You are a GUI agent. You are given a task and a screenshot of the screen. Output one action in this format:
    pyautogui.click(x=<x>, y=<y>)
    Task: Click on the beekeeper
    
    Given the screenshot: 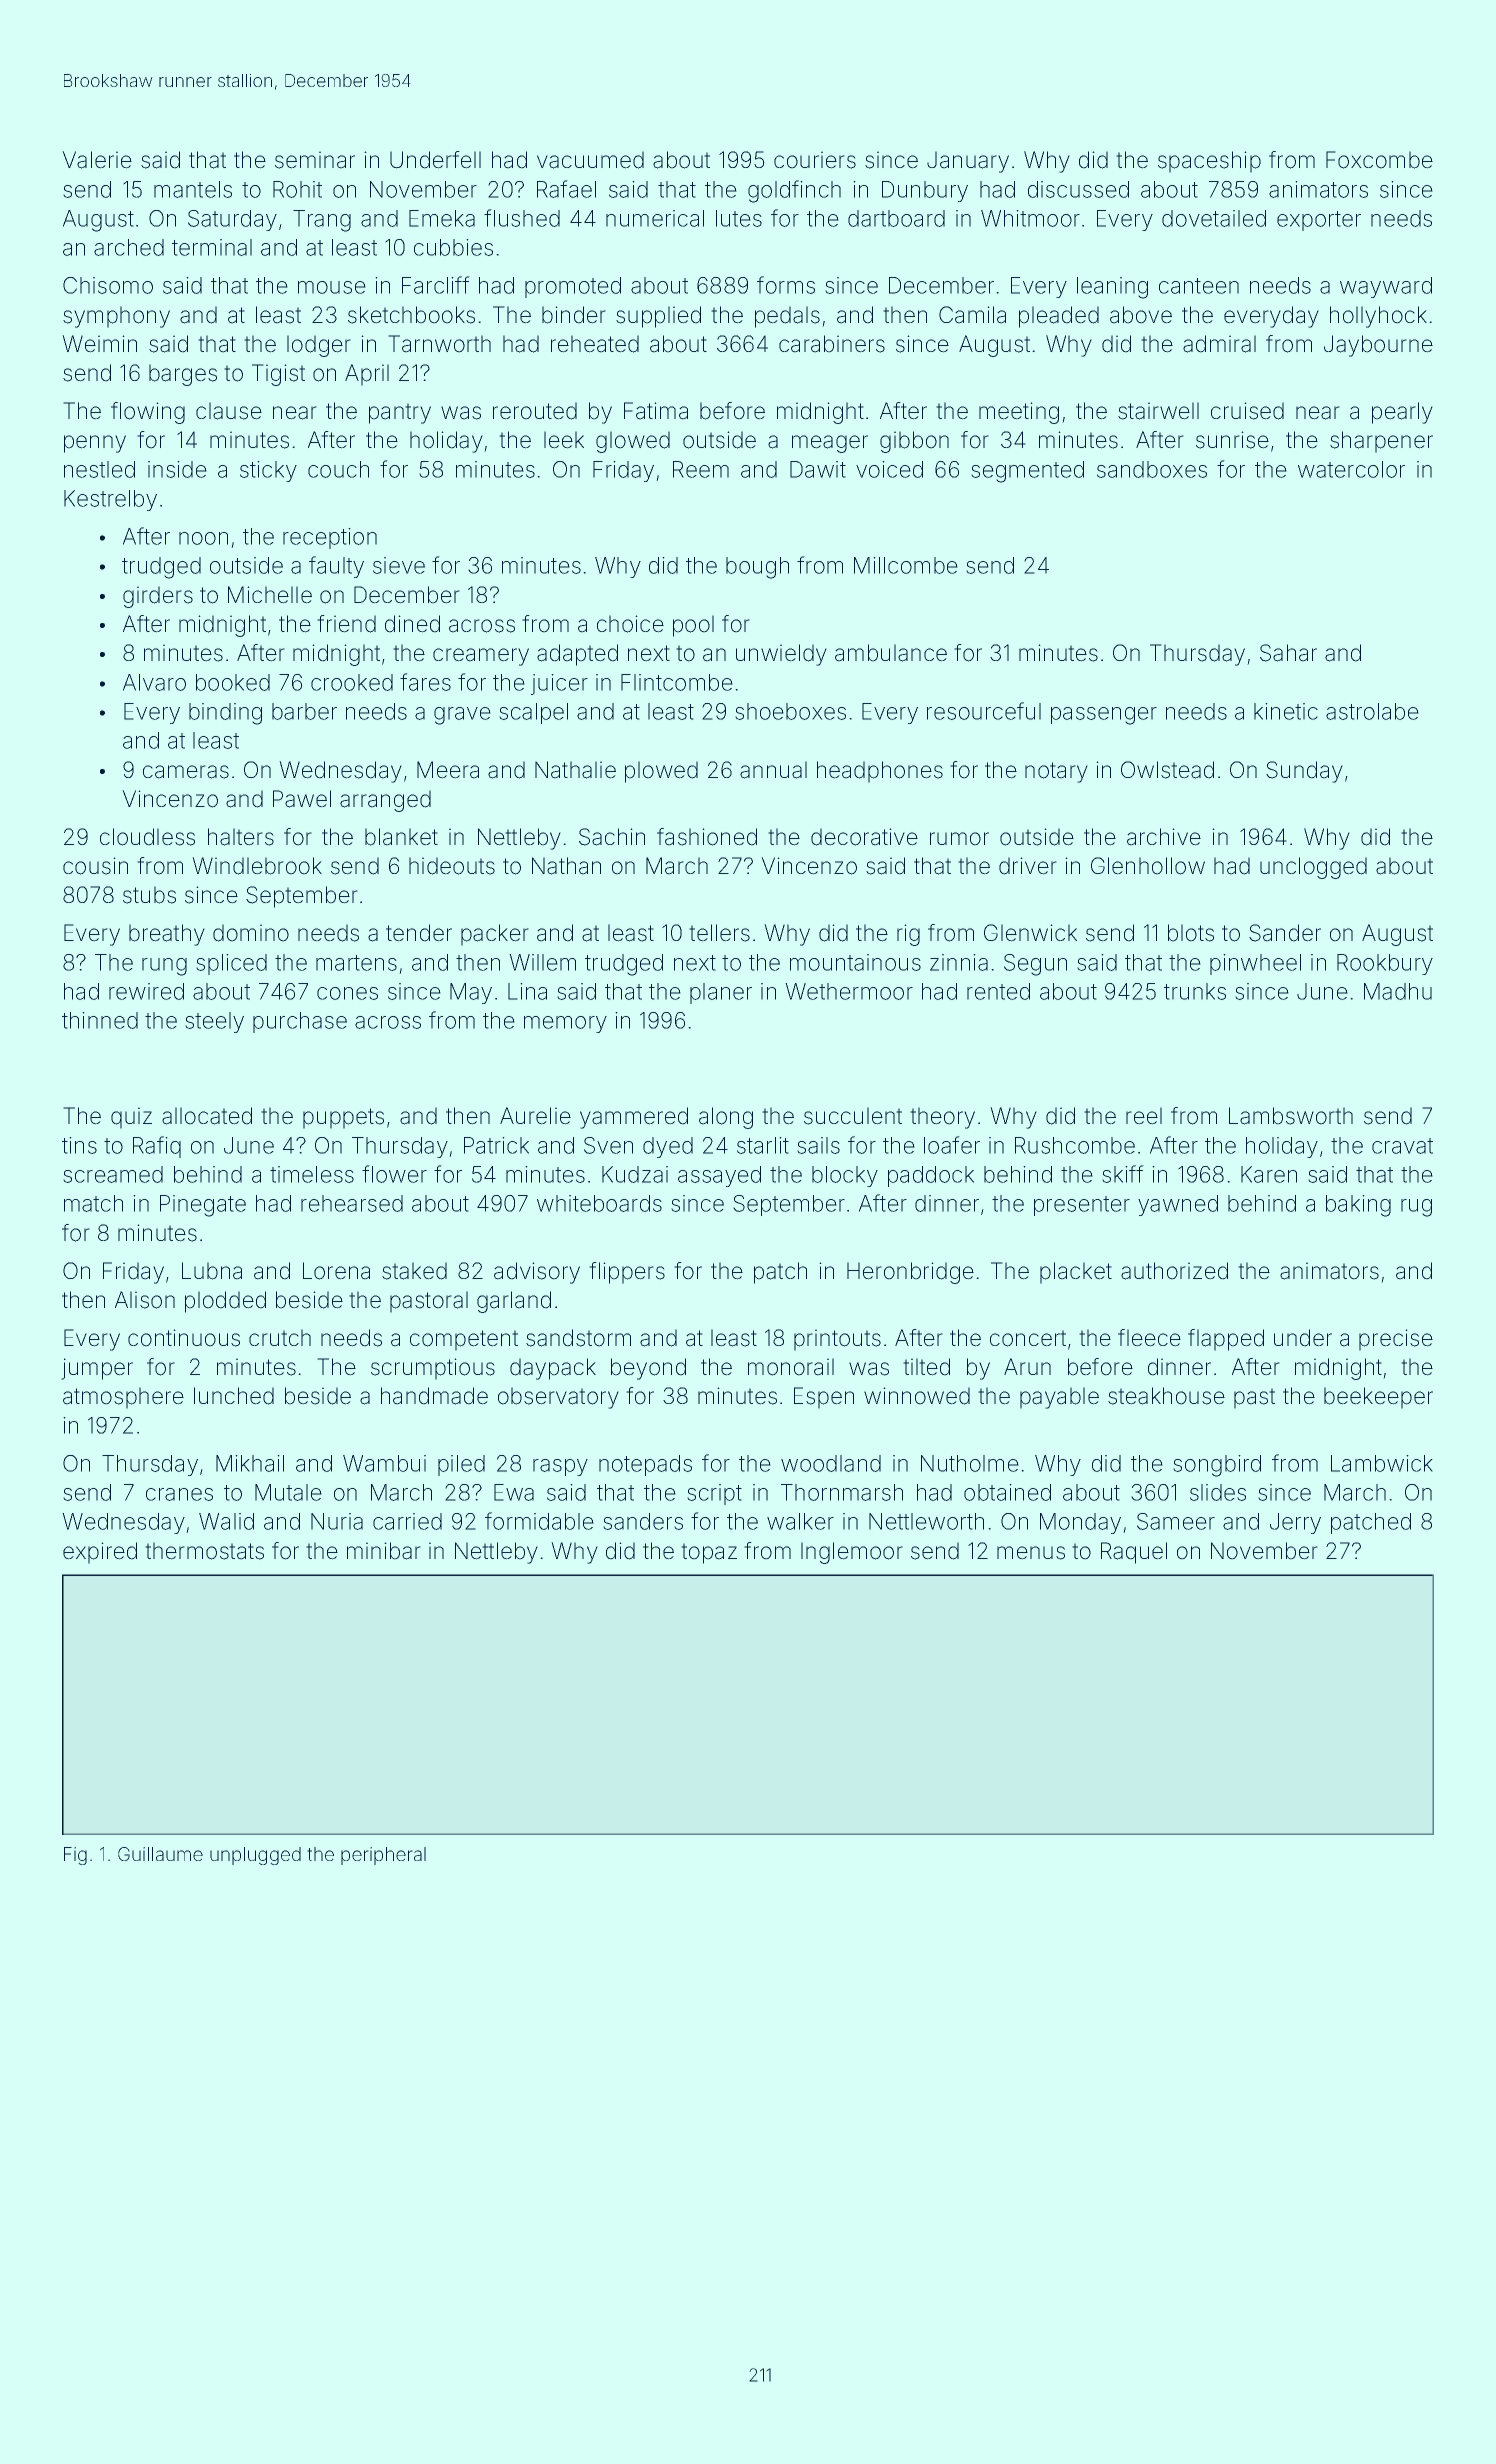 What is the action you would take?
    pyautogui.click(x=1378, y=1398)
